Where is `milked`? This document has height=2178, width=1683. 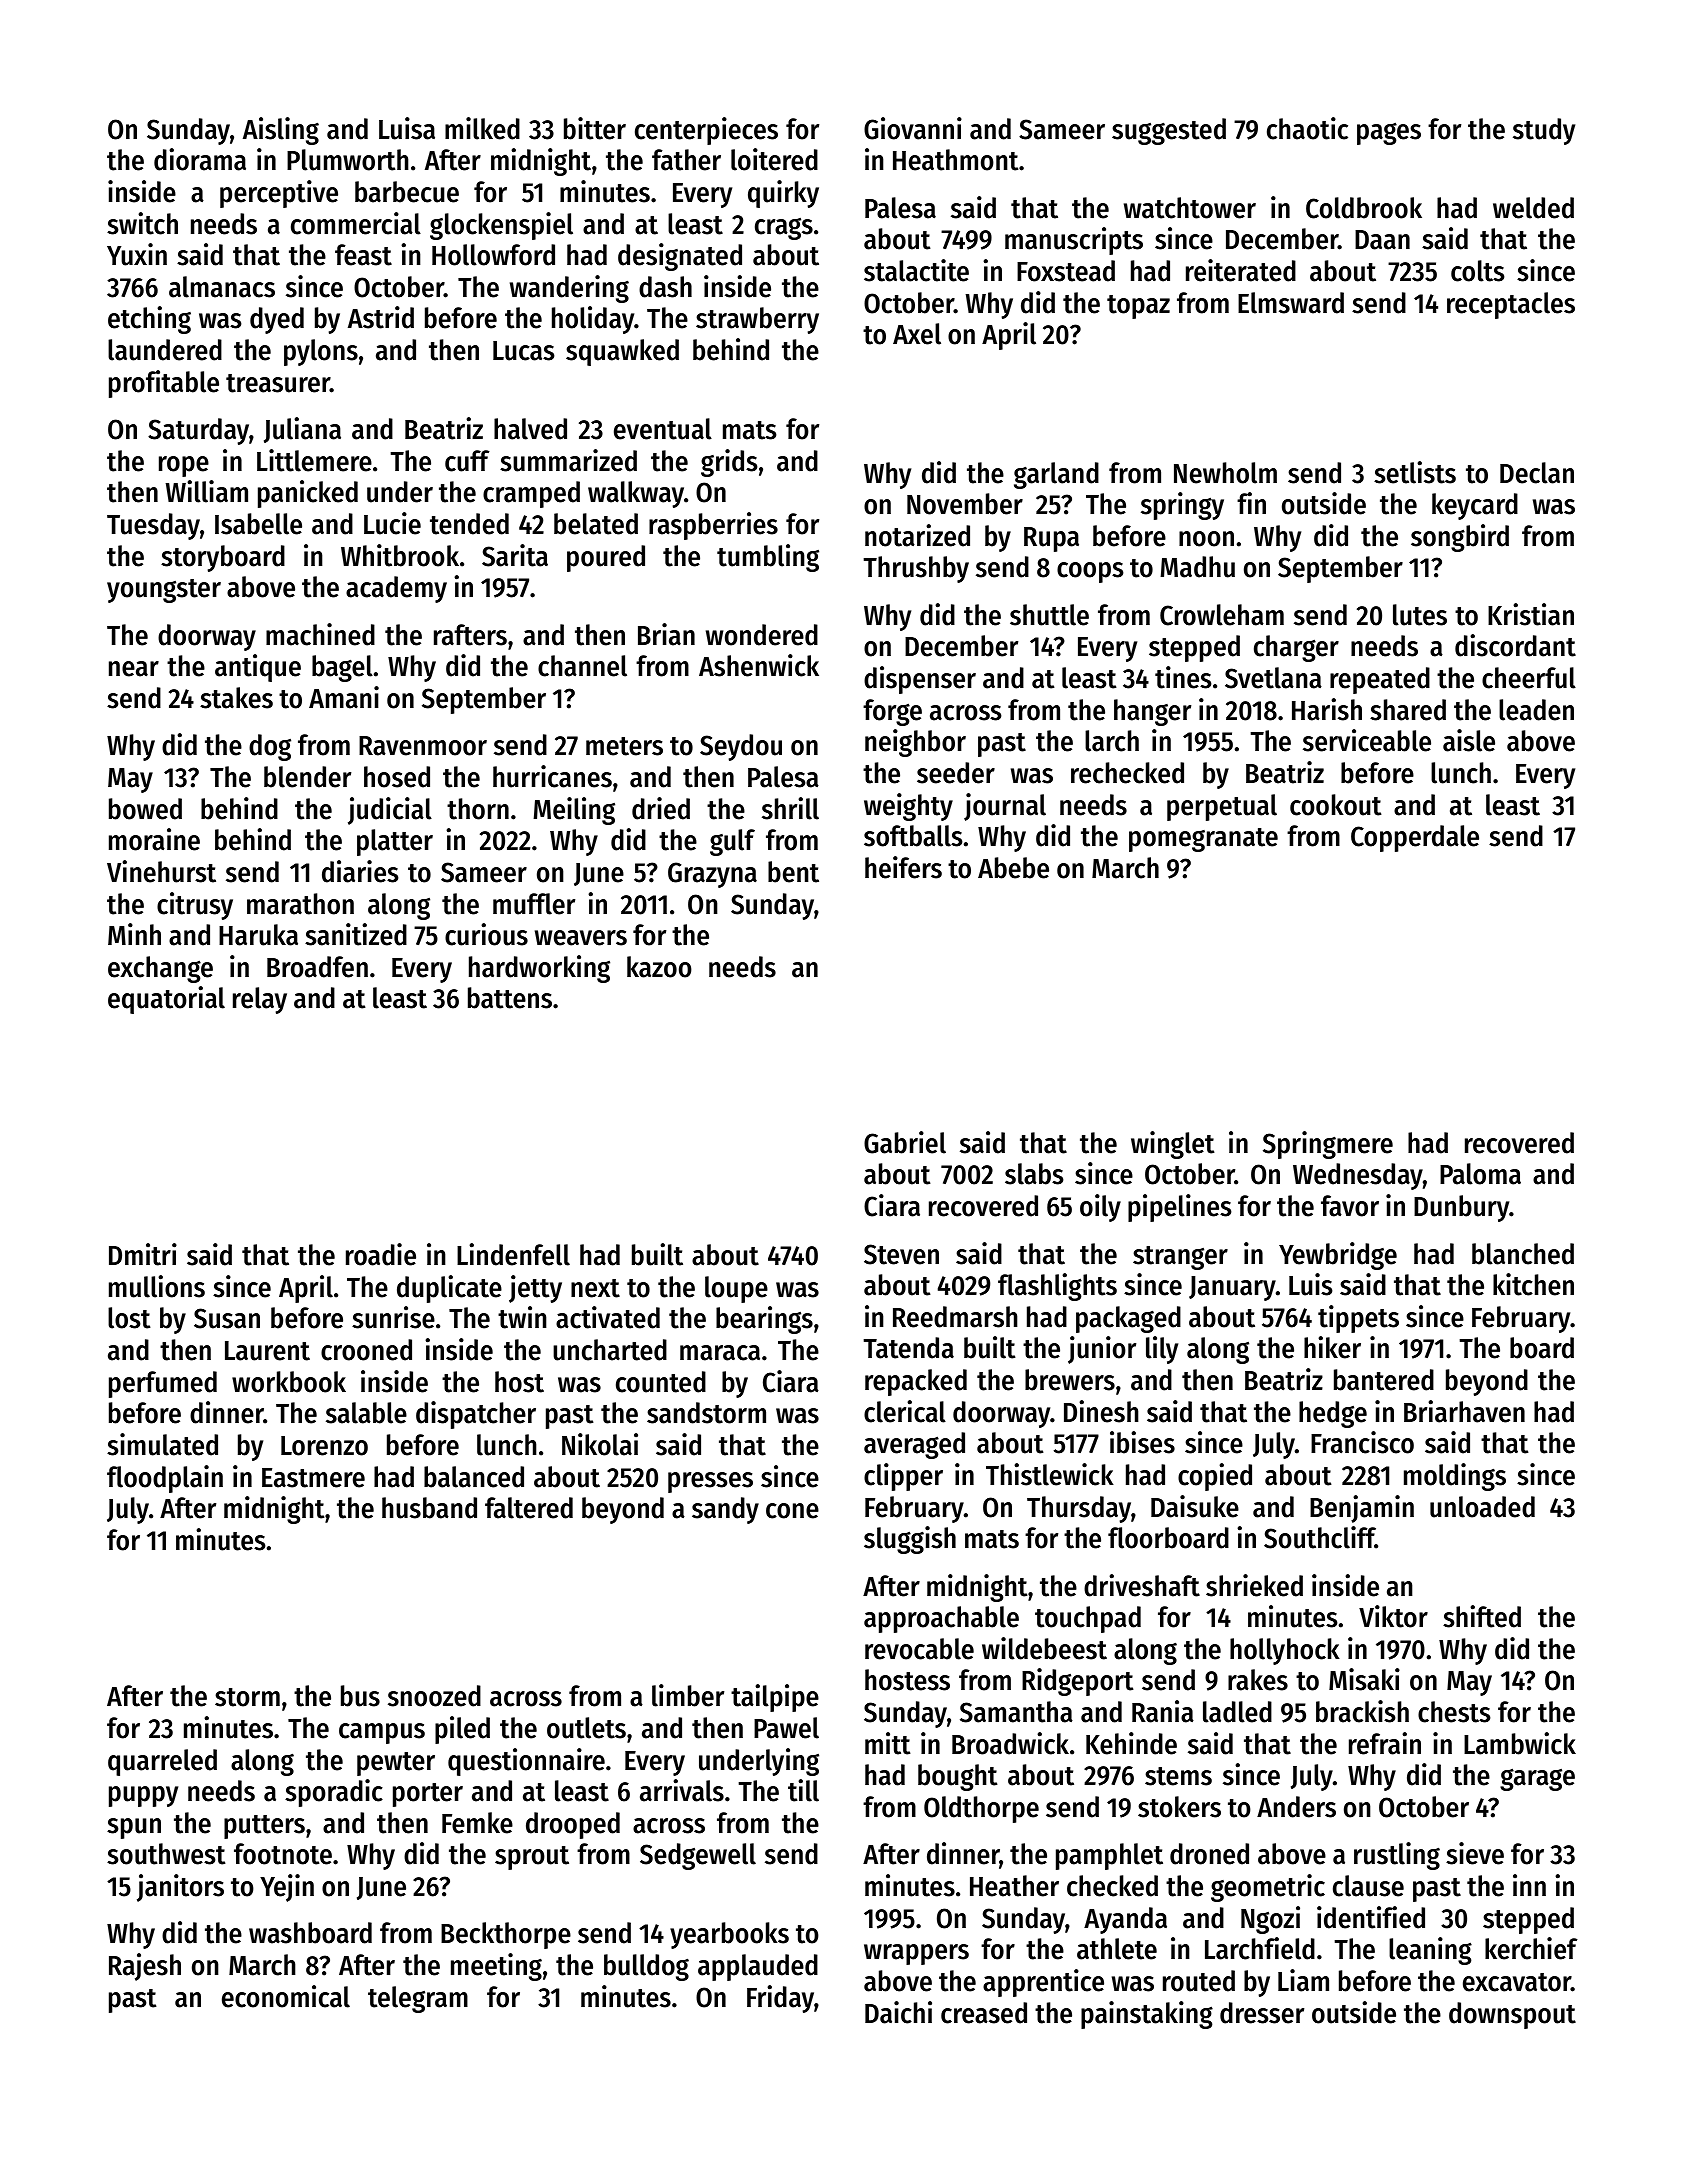 milked is located at coordinates (482, 128).
